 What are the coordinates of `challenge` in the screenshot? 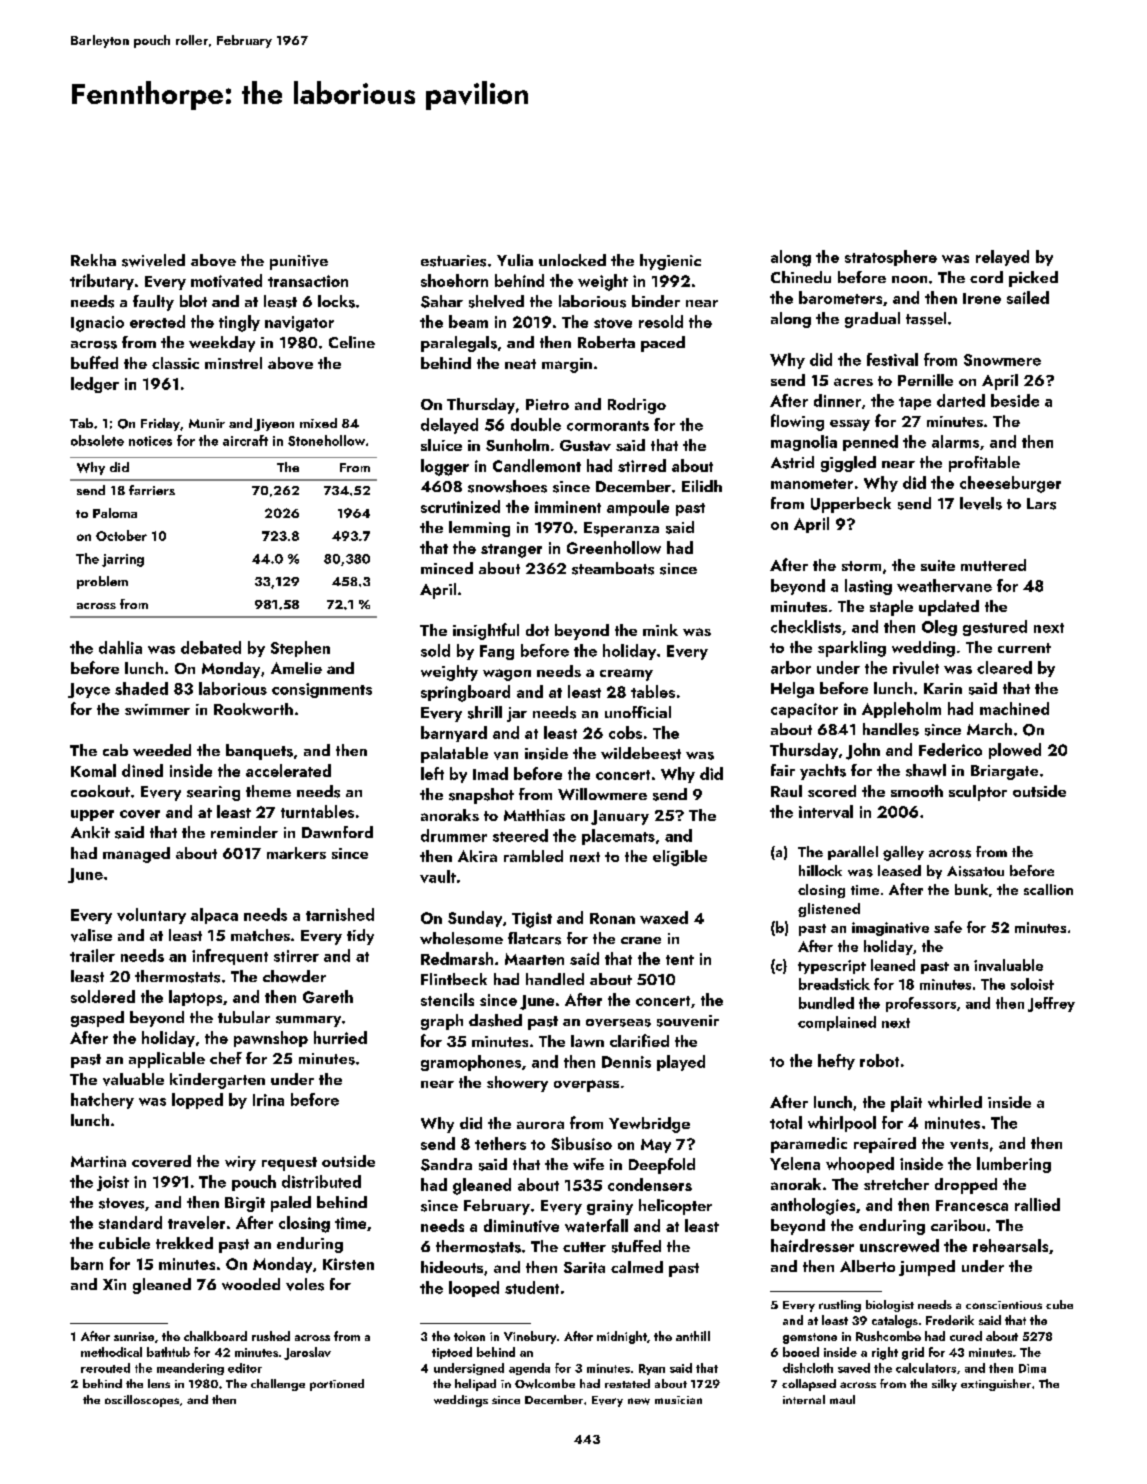 It's located at (278, 1385).
